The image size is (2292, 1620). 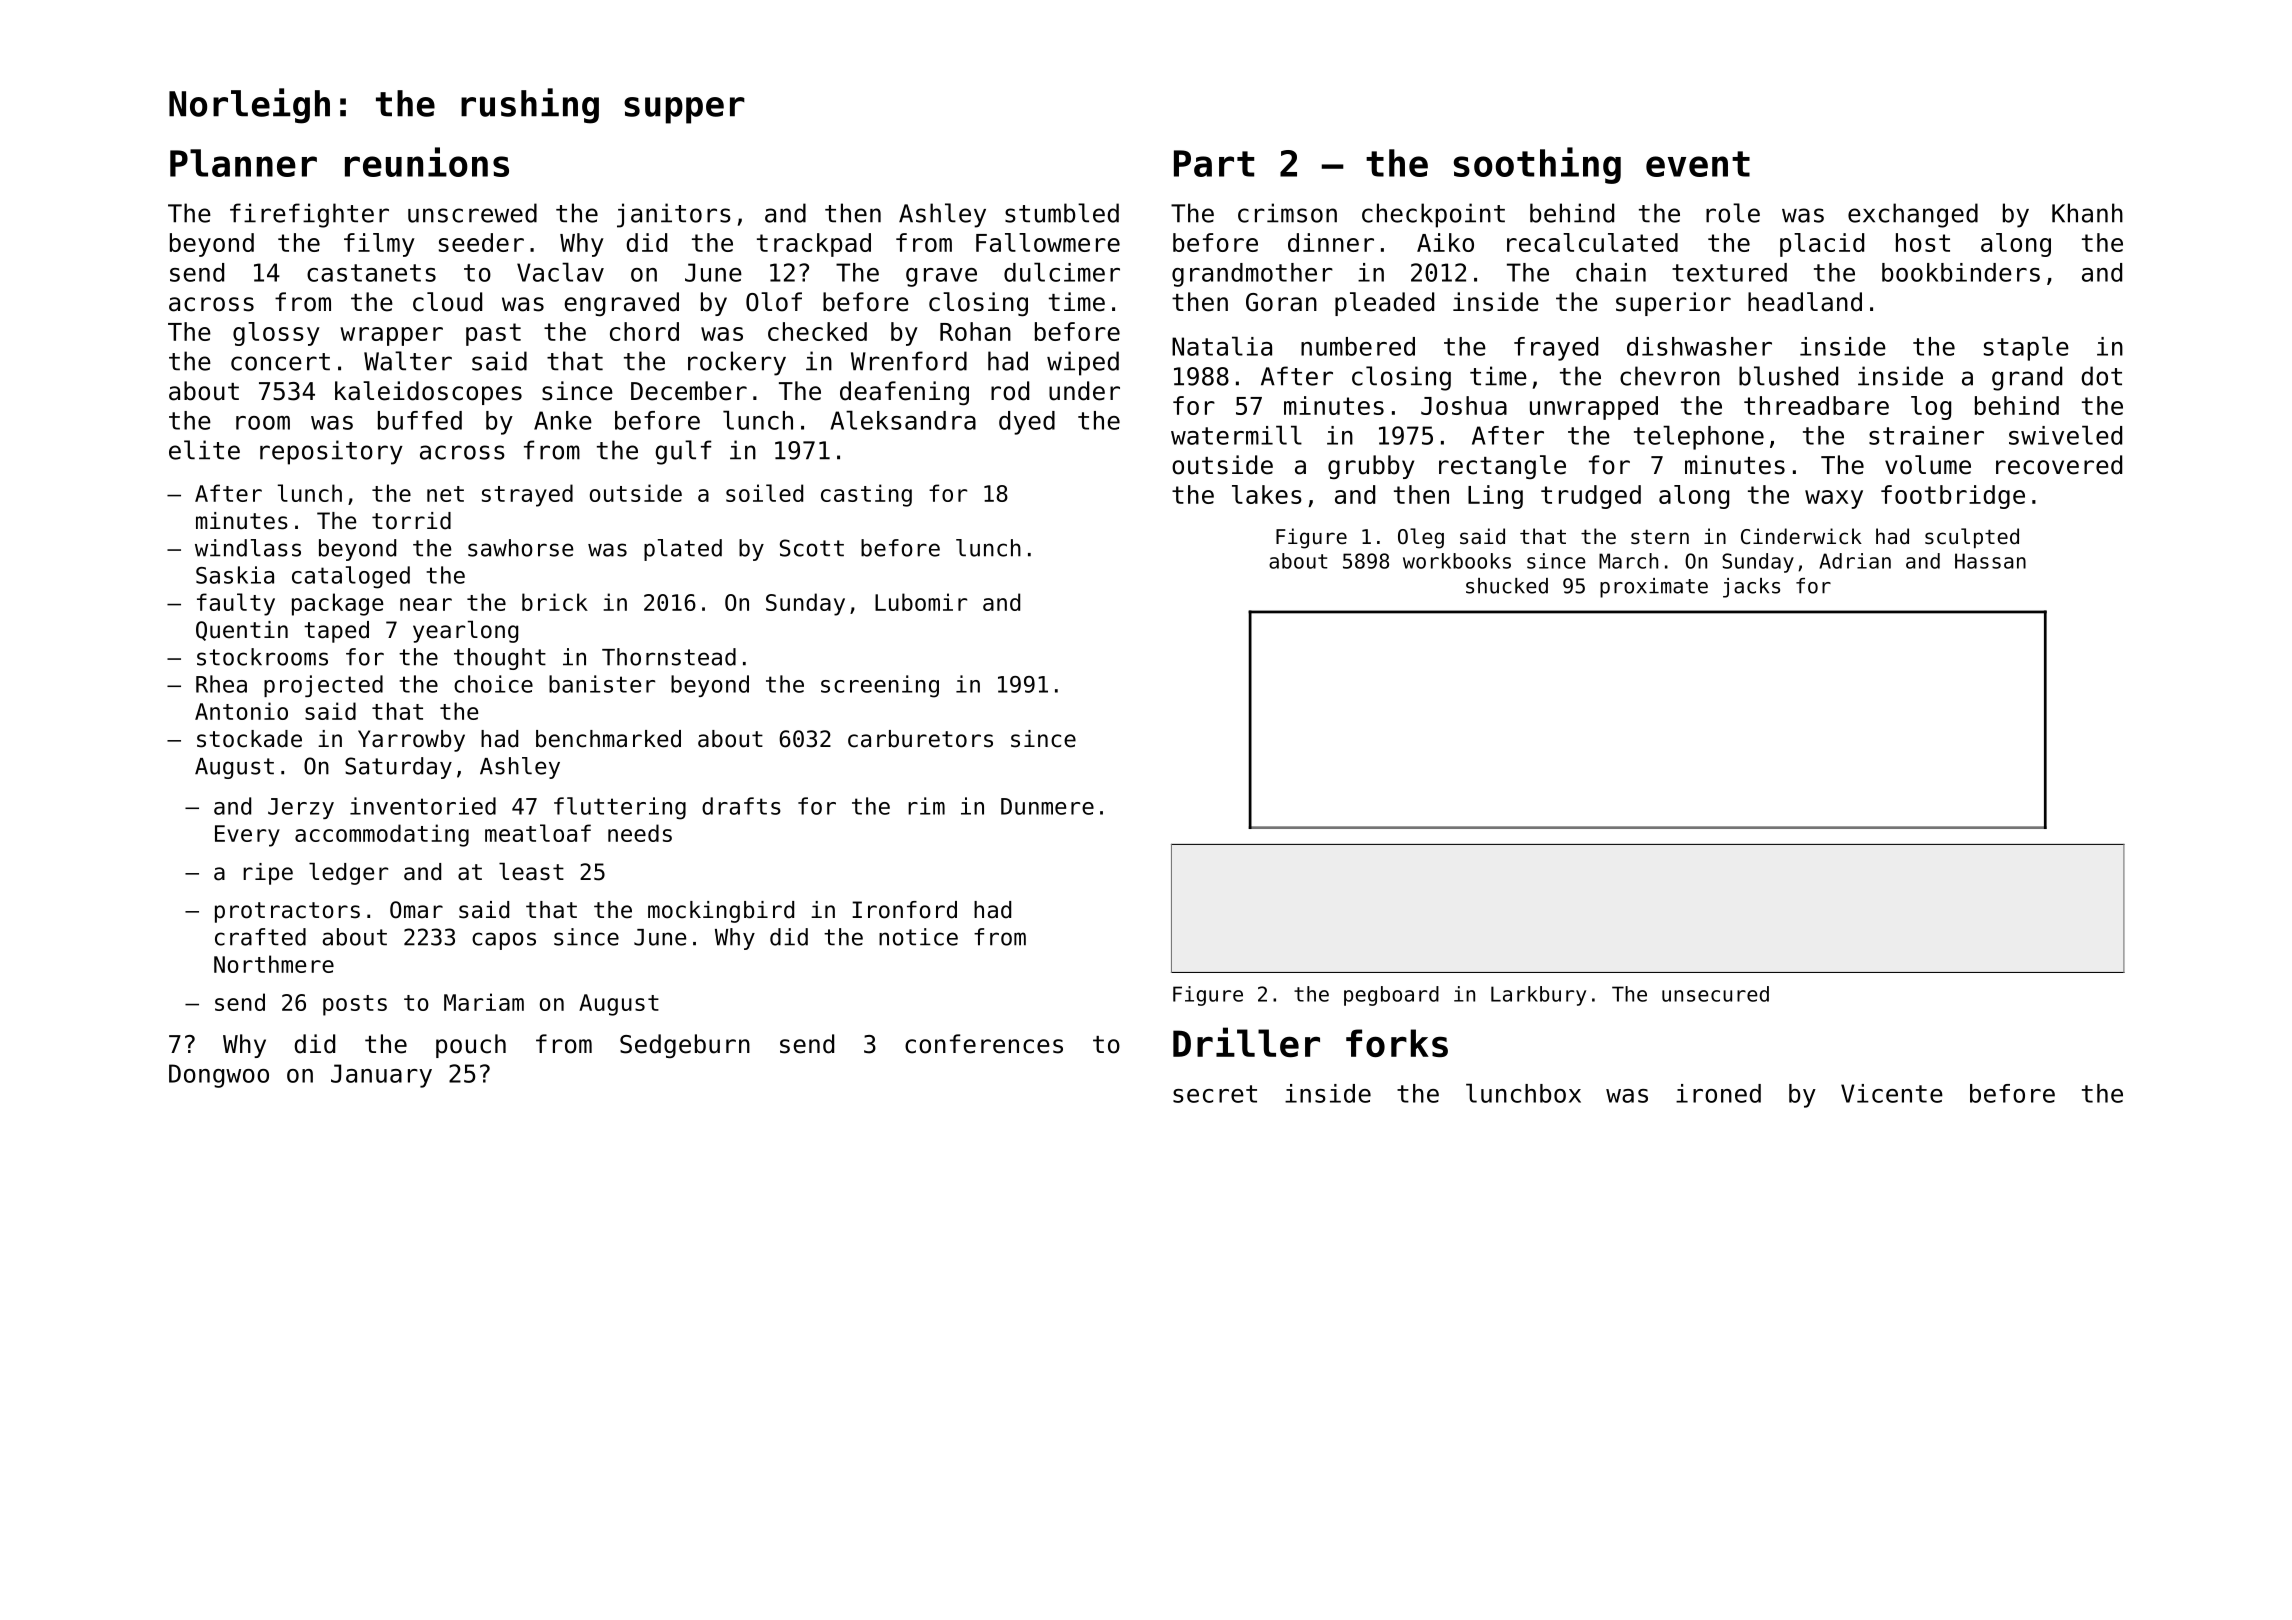 What do you see at coordinates (1214, 163) in the document?
I see `Part` at bounding box center [1214, 163].
